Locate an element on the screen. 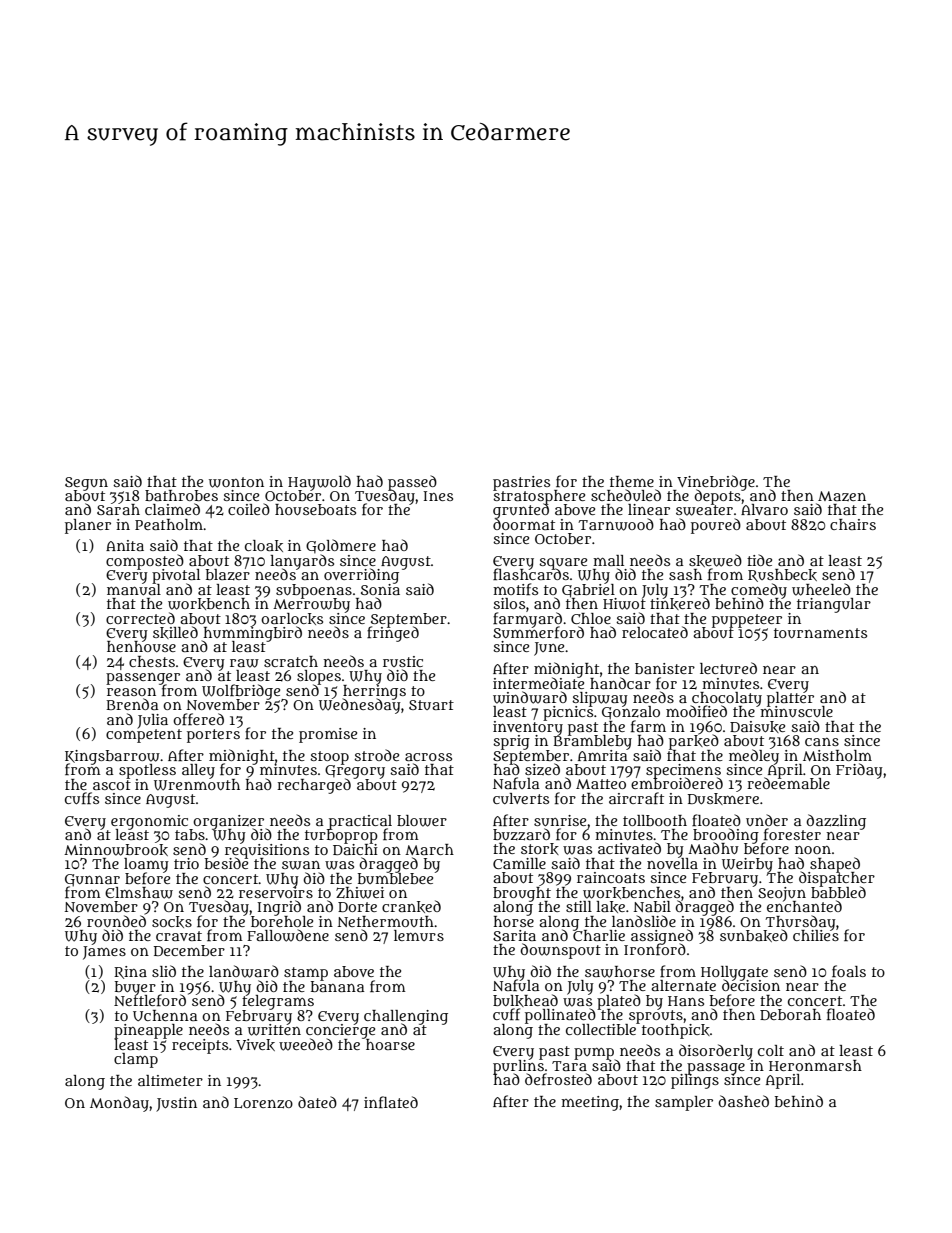  noon is located at coordinates (813, 849).
